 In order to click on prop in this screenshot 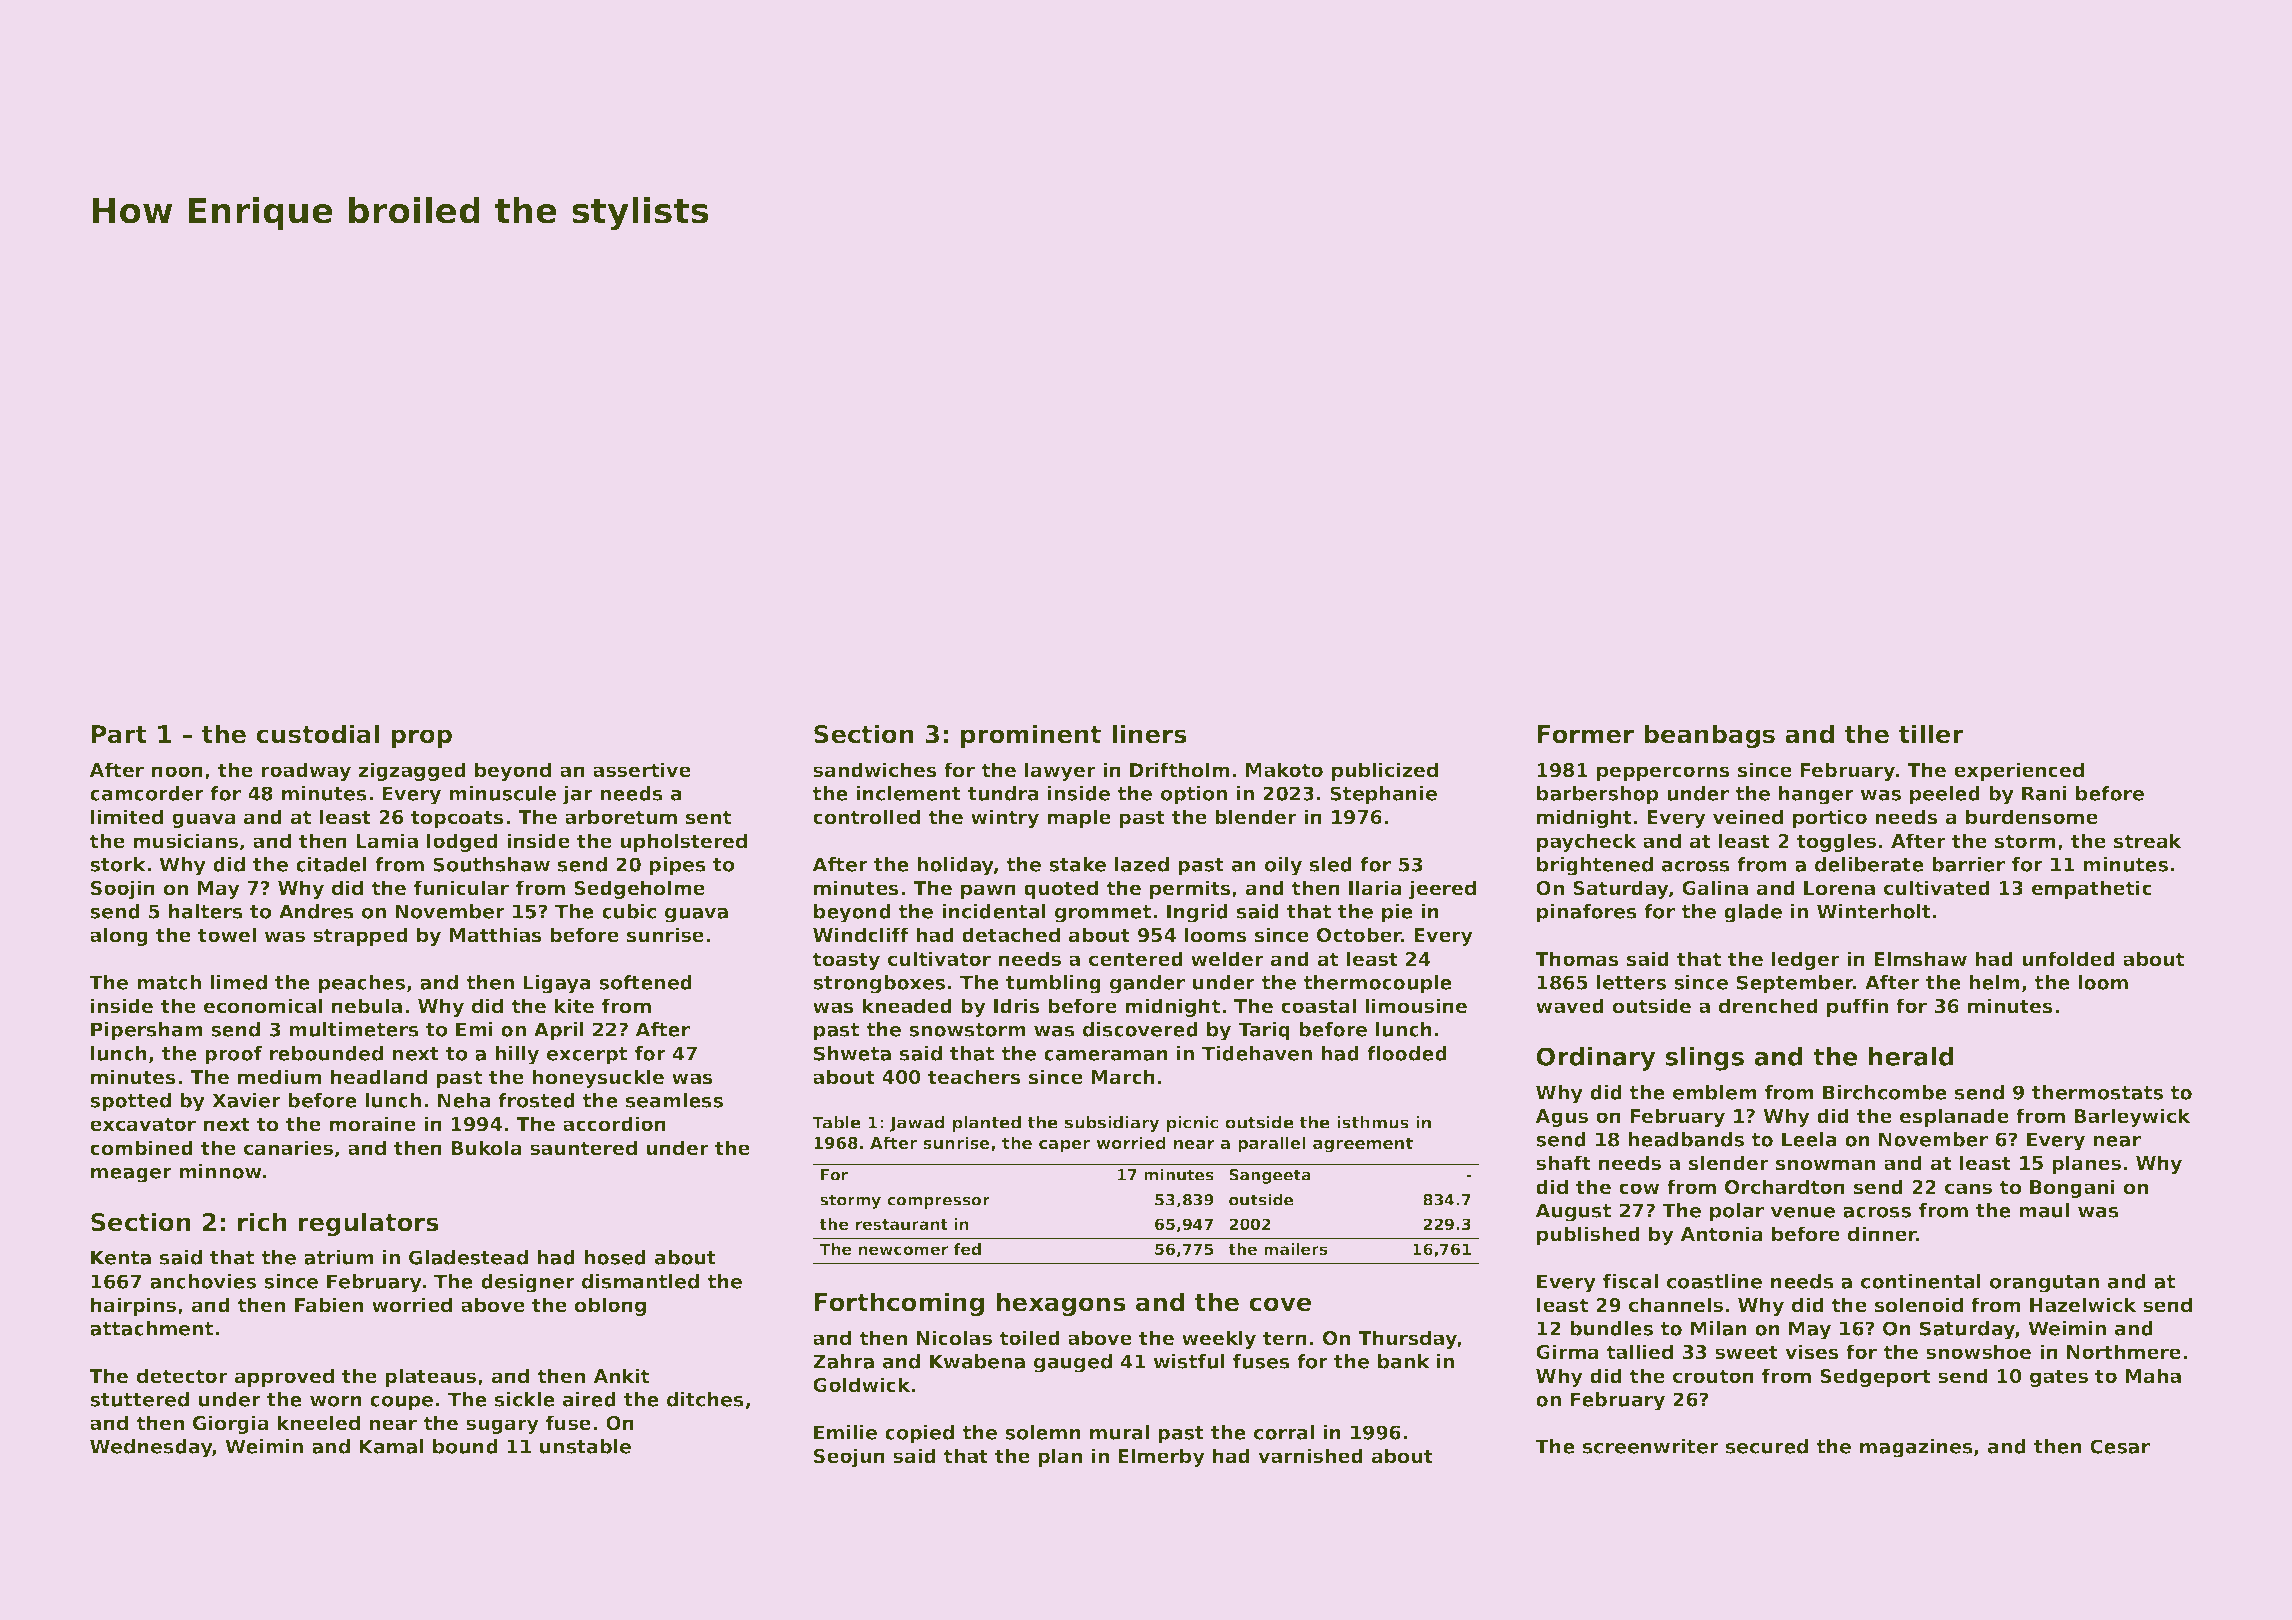, I will do `click(421, 738)`.
